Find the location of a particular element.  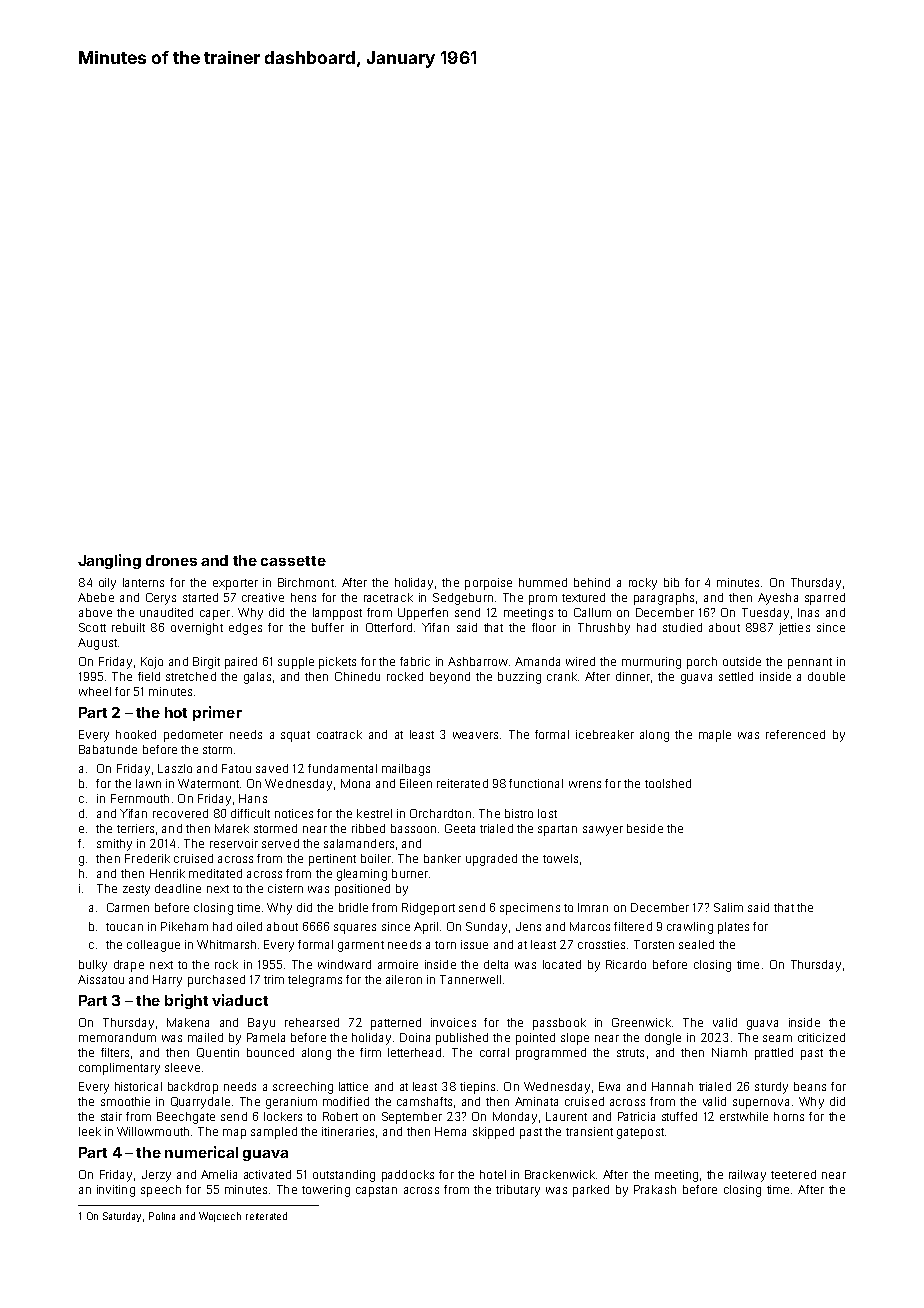

drones is located at coordinates (171, 560).
